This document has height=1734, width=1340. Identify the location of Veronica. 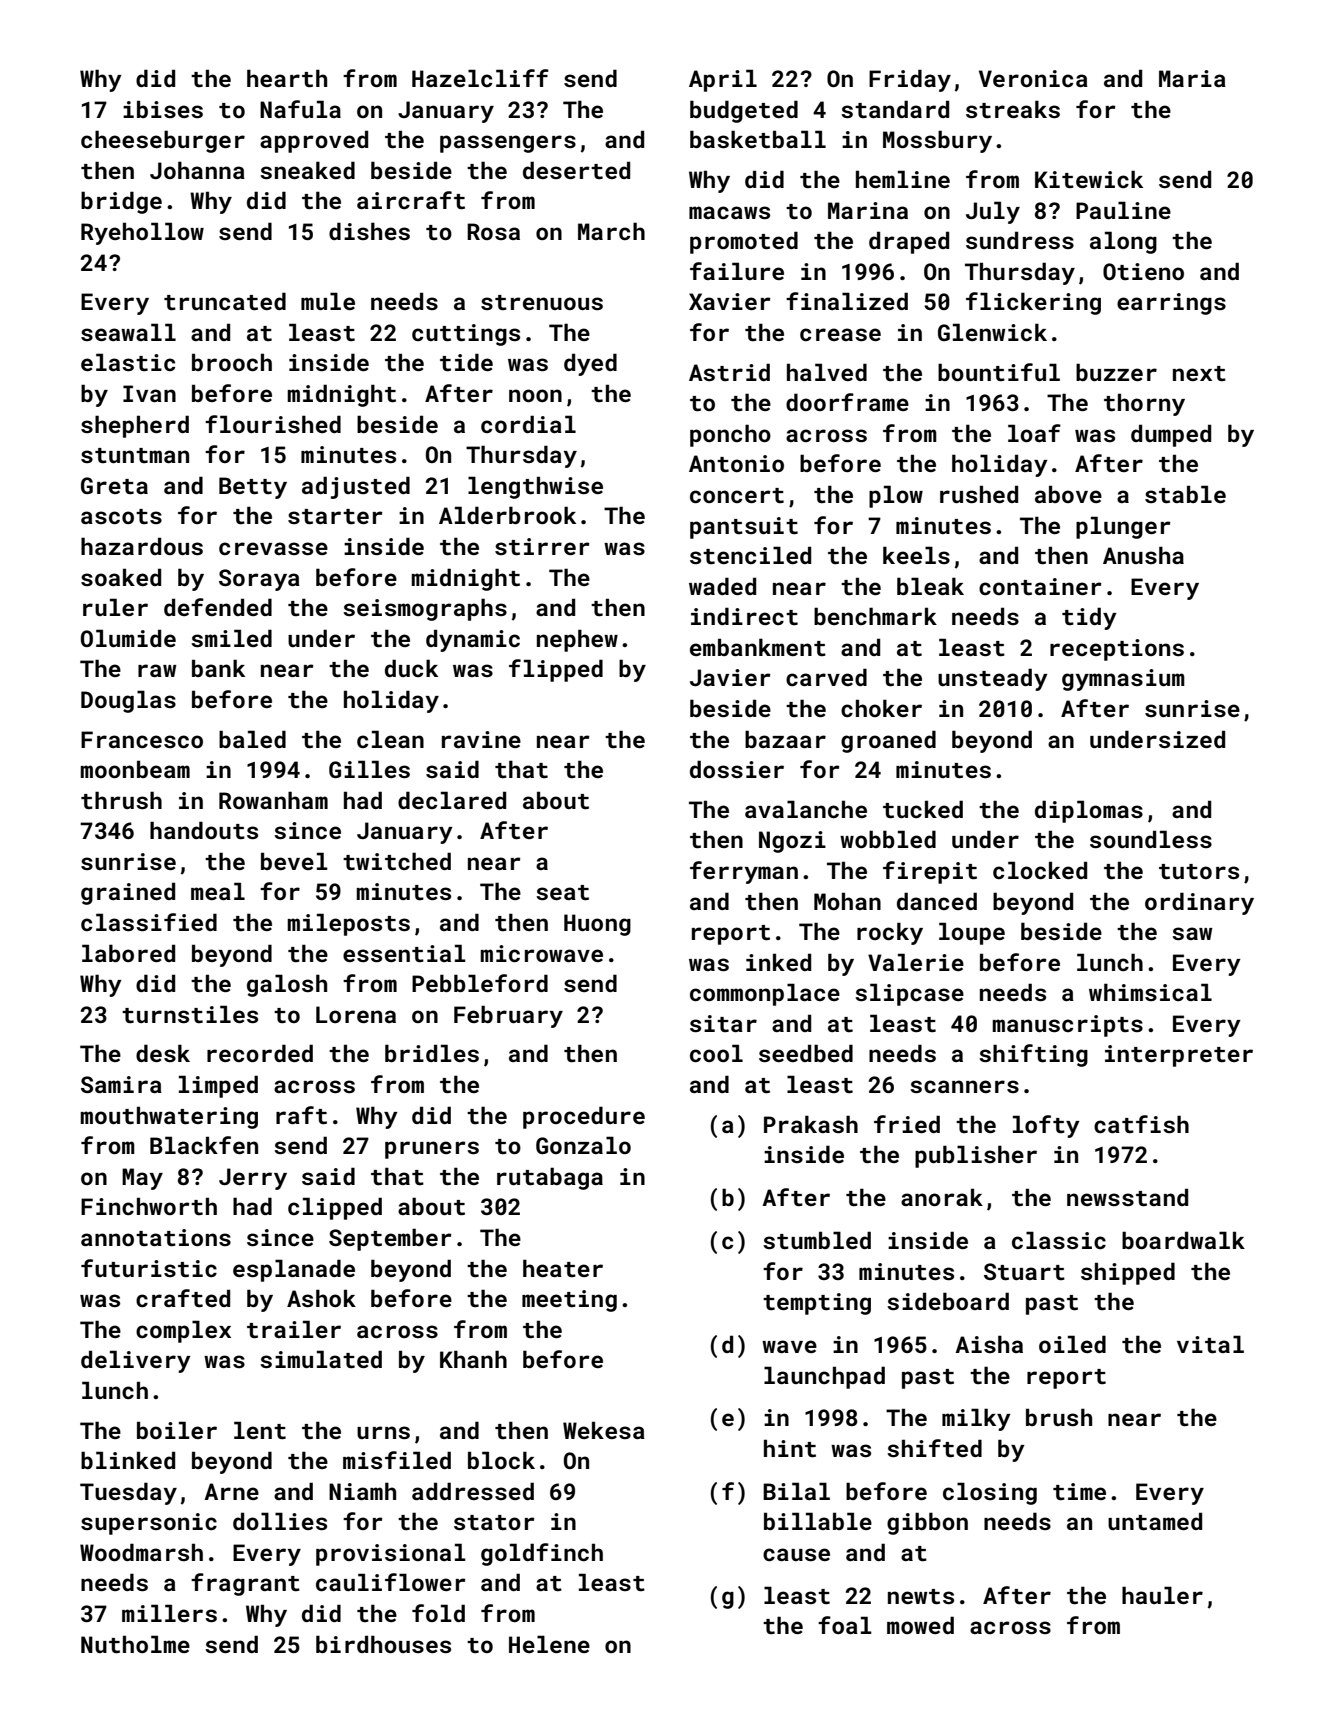
(1033, 78).
